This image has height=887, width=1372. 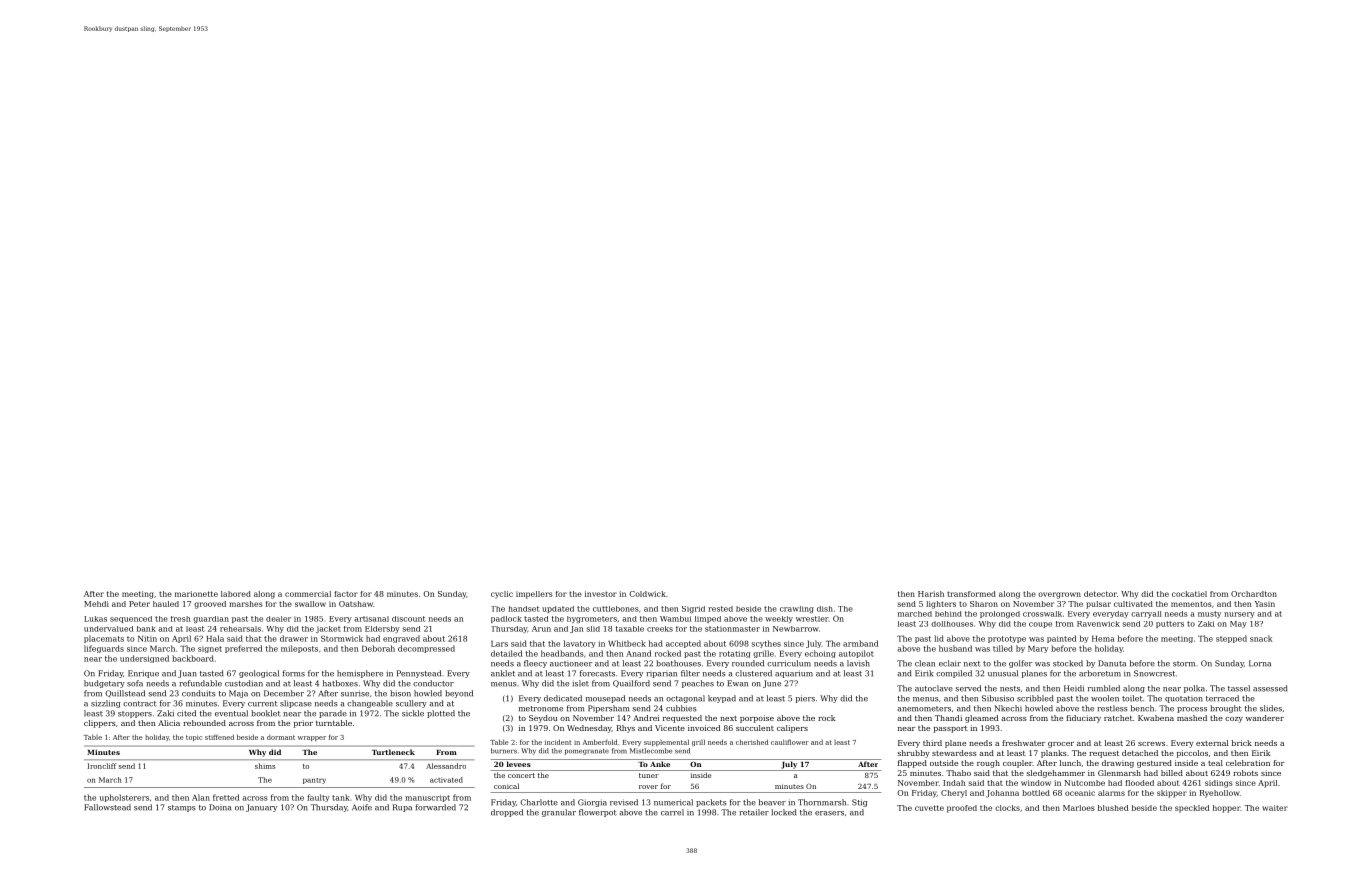 I want to click on January, so click(x=261, y=808).
